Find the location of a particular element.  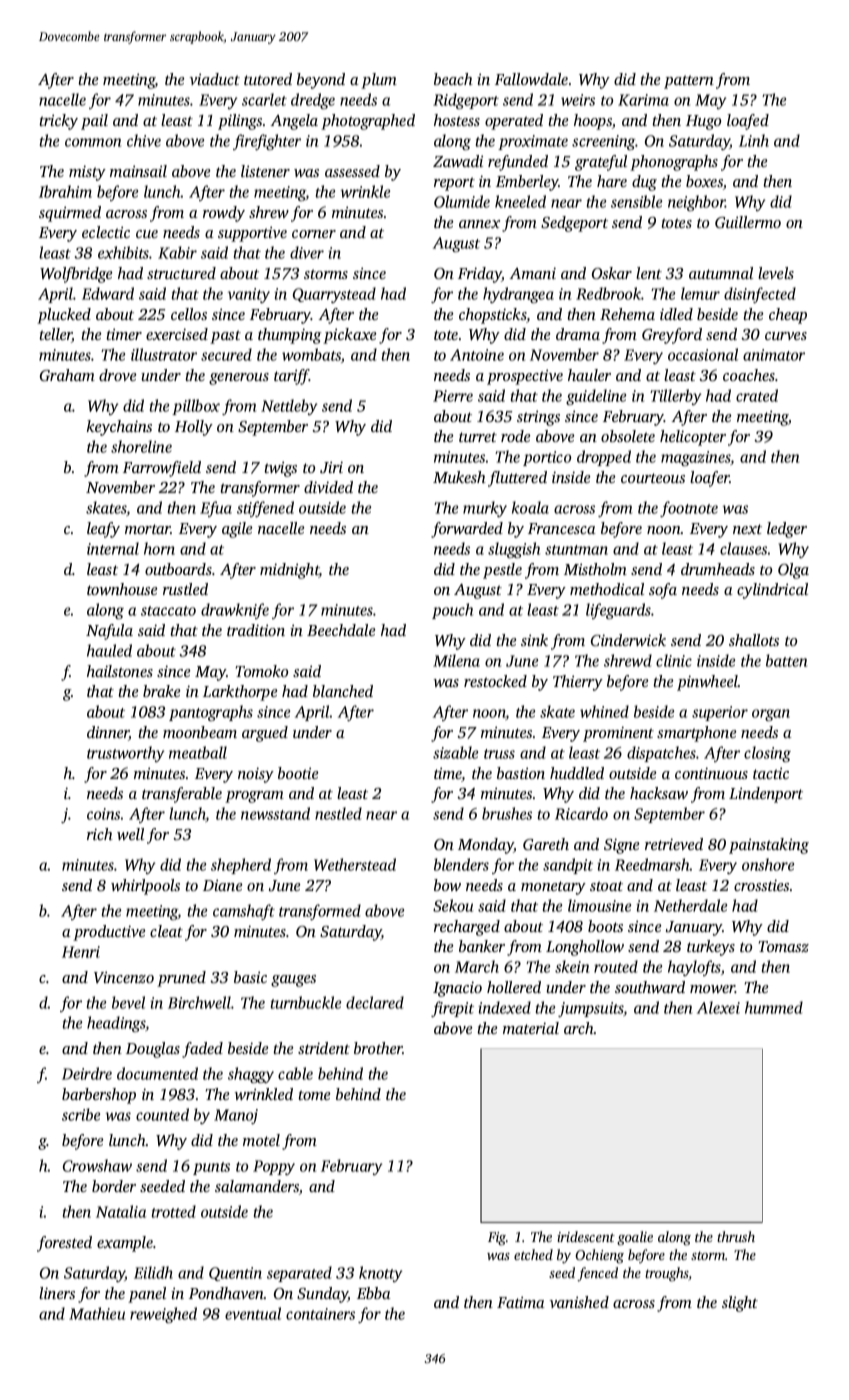

rich is located at coordinates (100, 834).
